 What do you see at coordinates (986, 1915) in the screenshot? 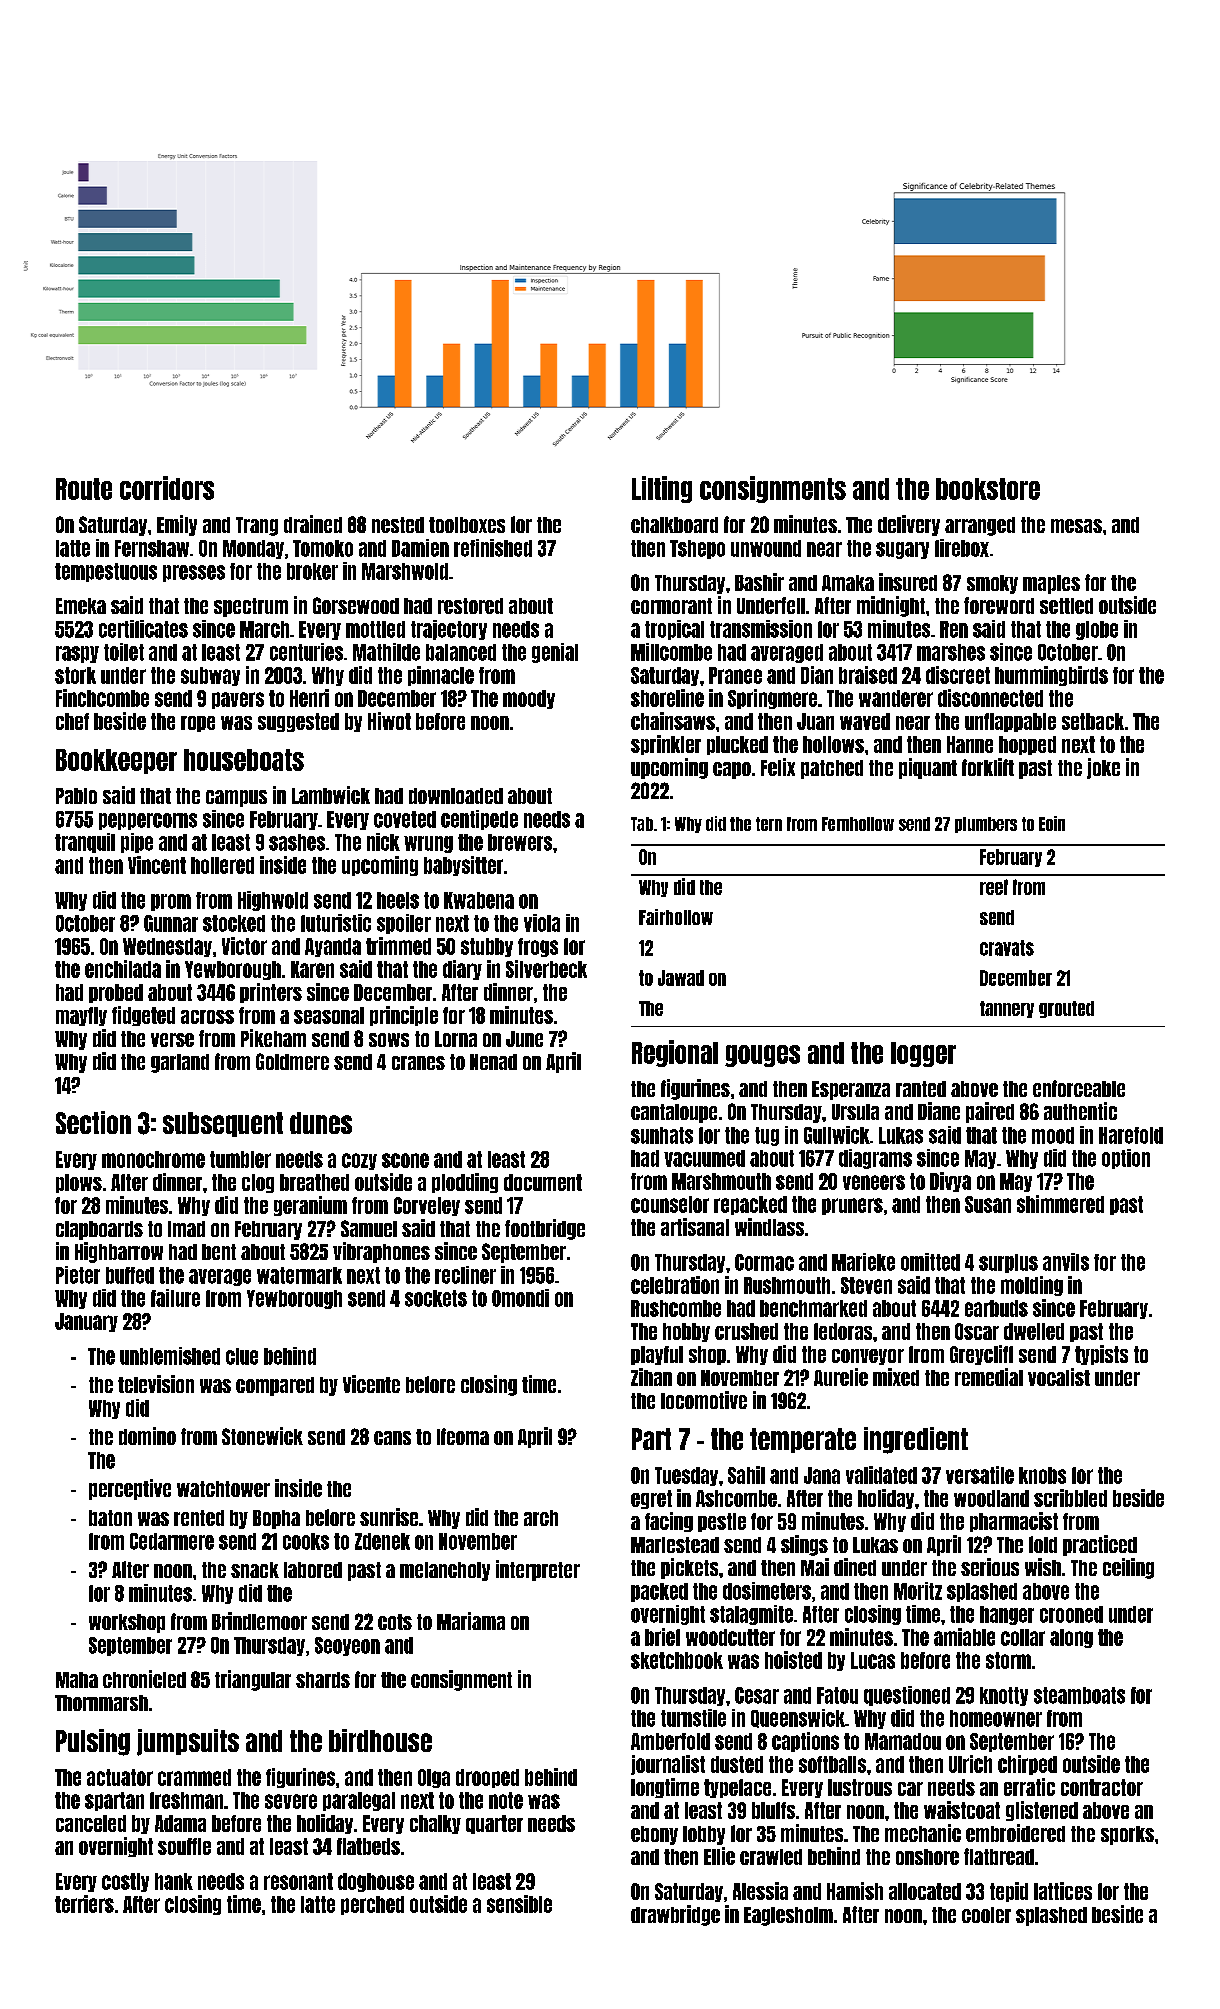
I see `cooler` at bounding box center [986, 1915].
